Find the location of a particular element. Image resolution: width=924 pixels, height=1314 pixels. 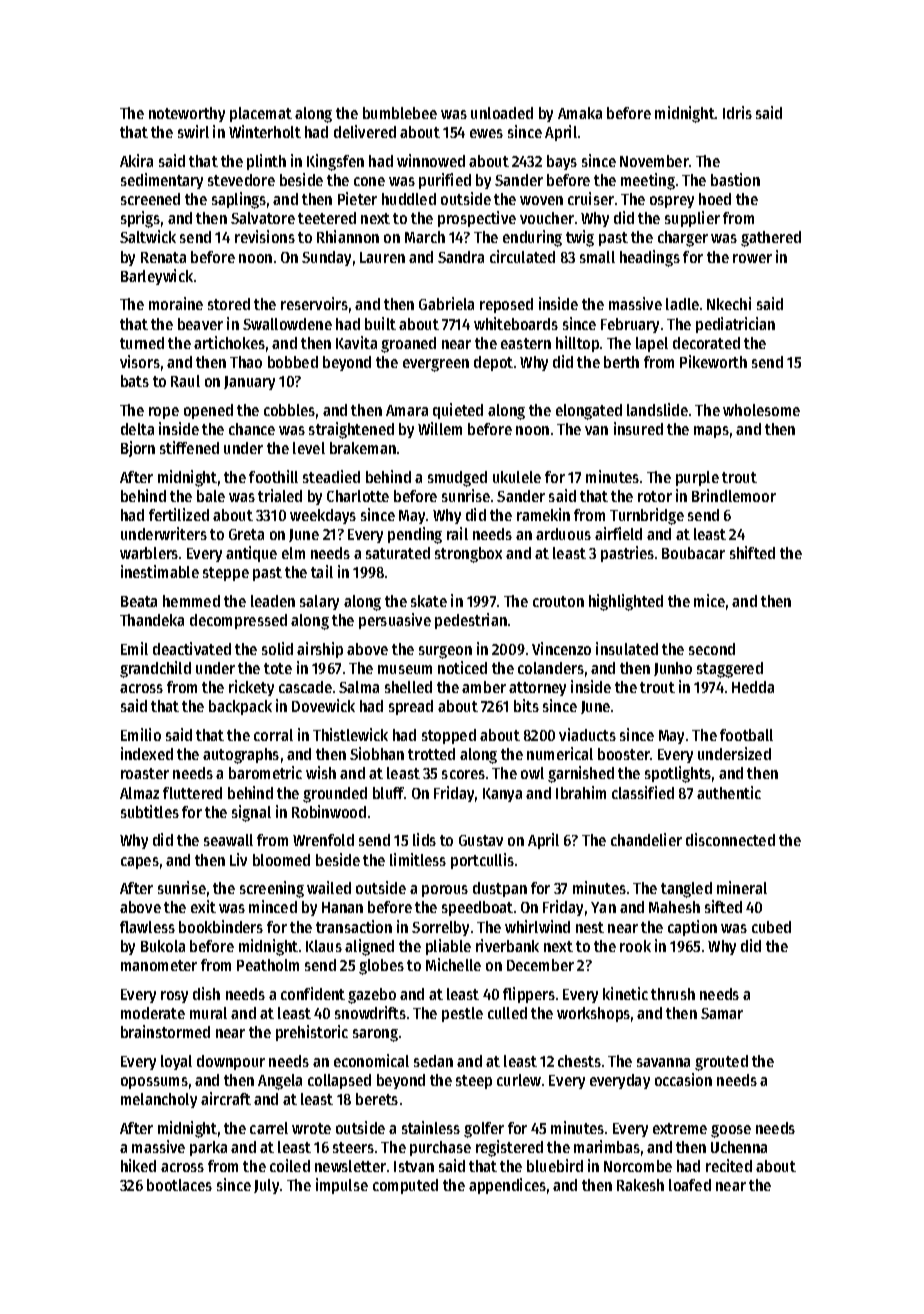

stainless is located at coordinates (431, 1127).
